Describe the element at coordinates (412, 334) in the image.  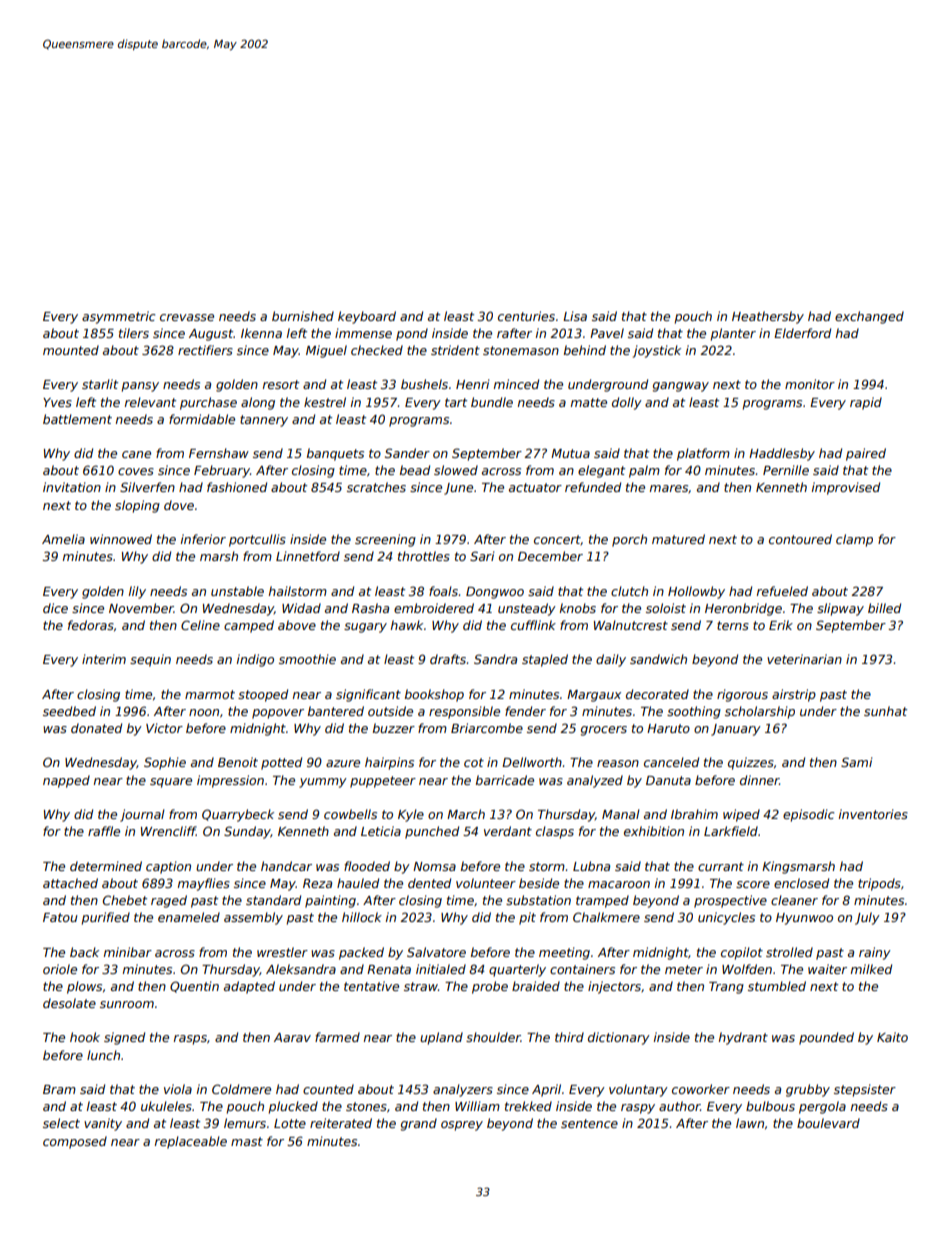
I see `pond` at that location.
